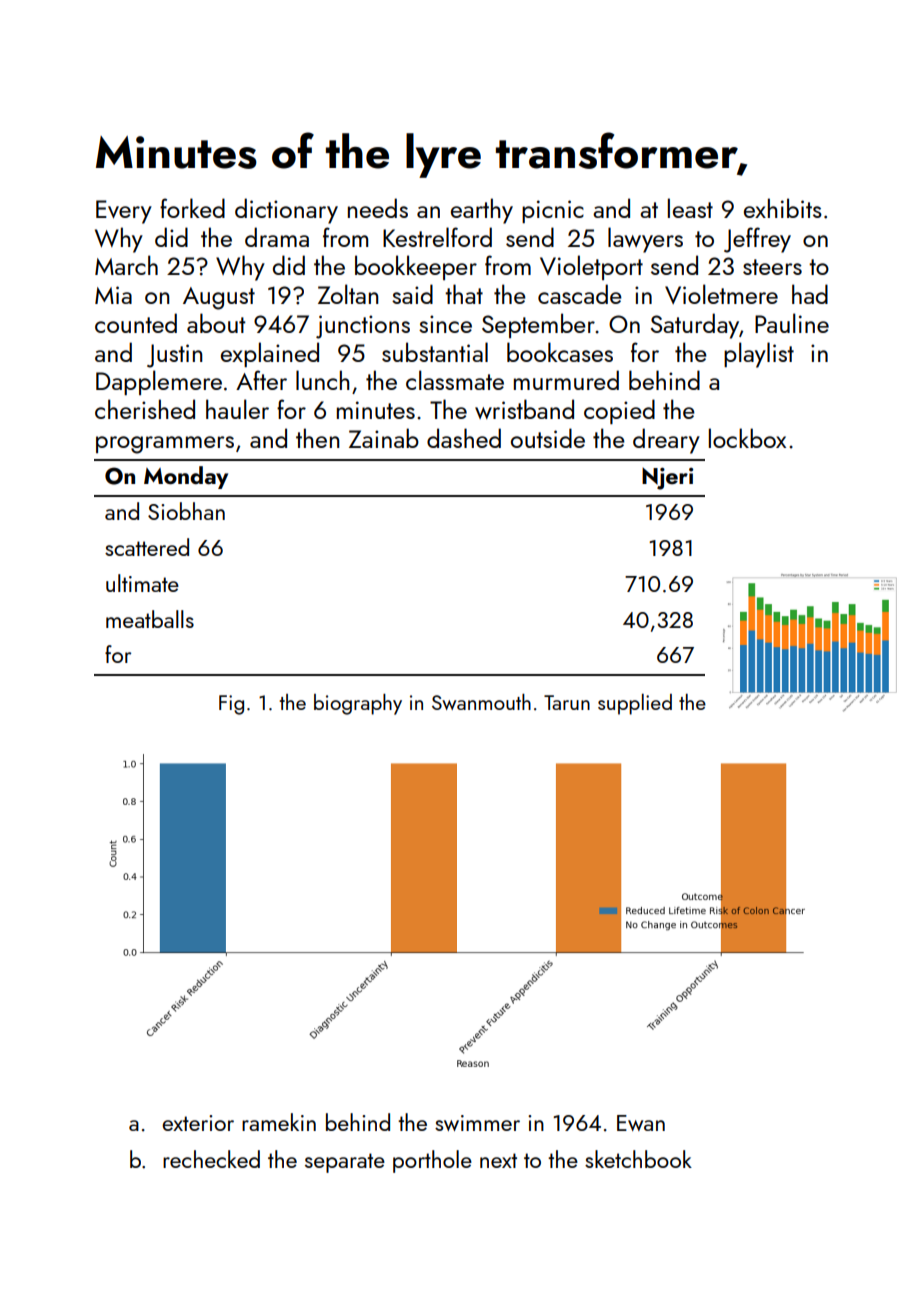 This screenshot has width=924, height=1311. I want to click on Njeri, so click(667, 479).
